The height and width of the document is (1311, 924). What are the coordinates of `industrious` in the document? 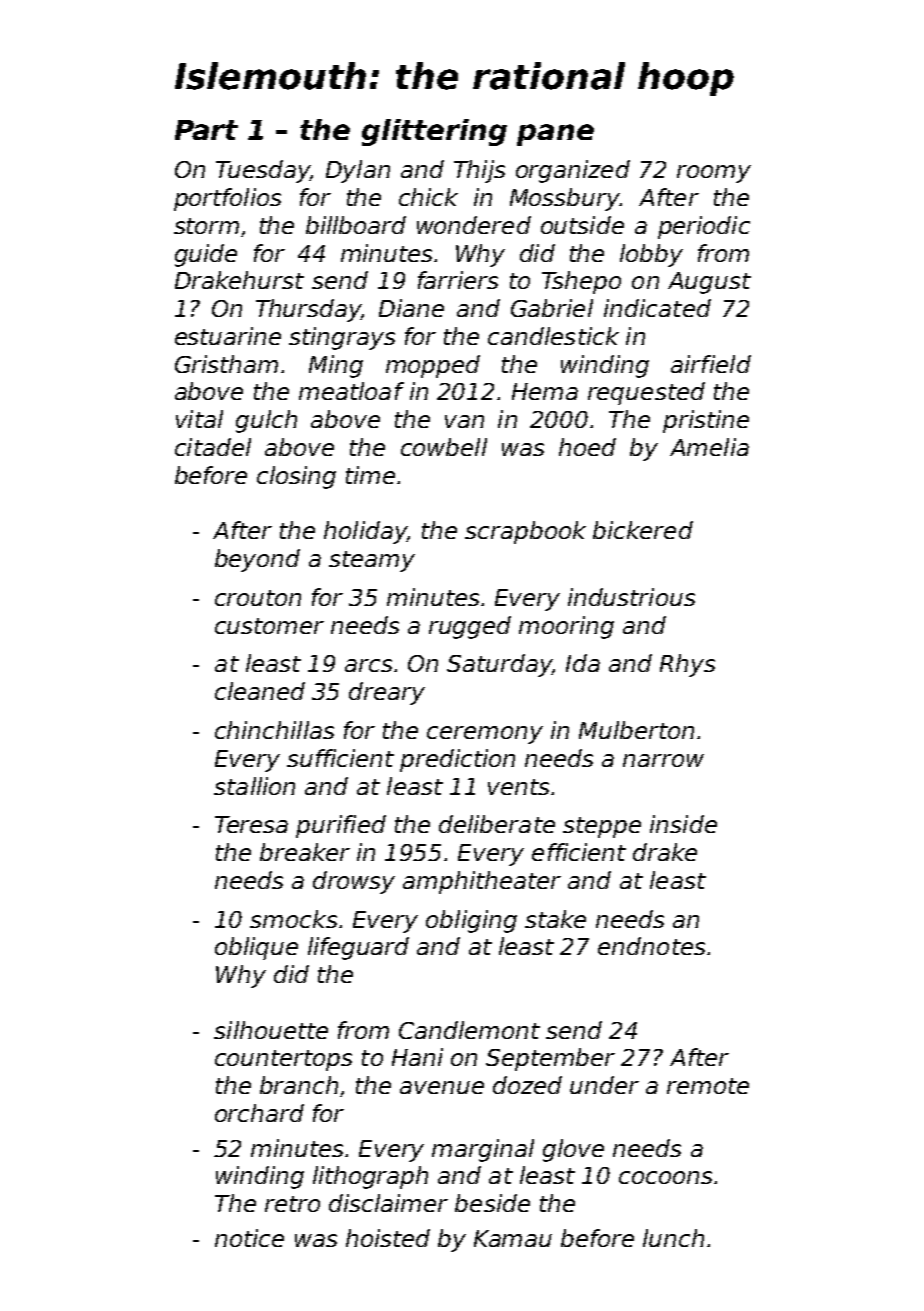 It's located at (631, 597).
